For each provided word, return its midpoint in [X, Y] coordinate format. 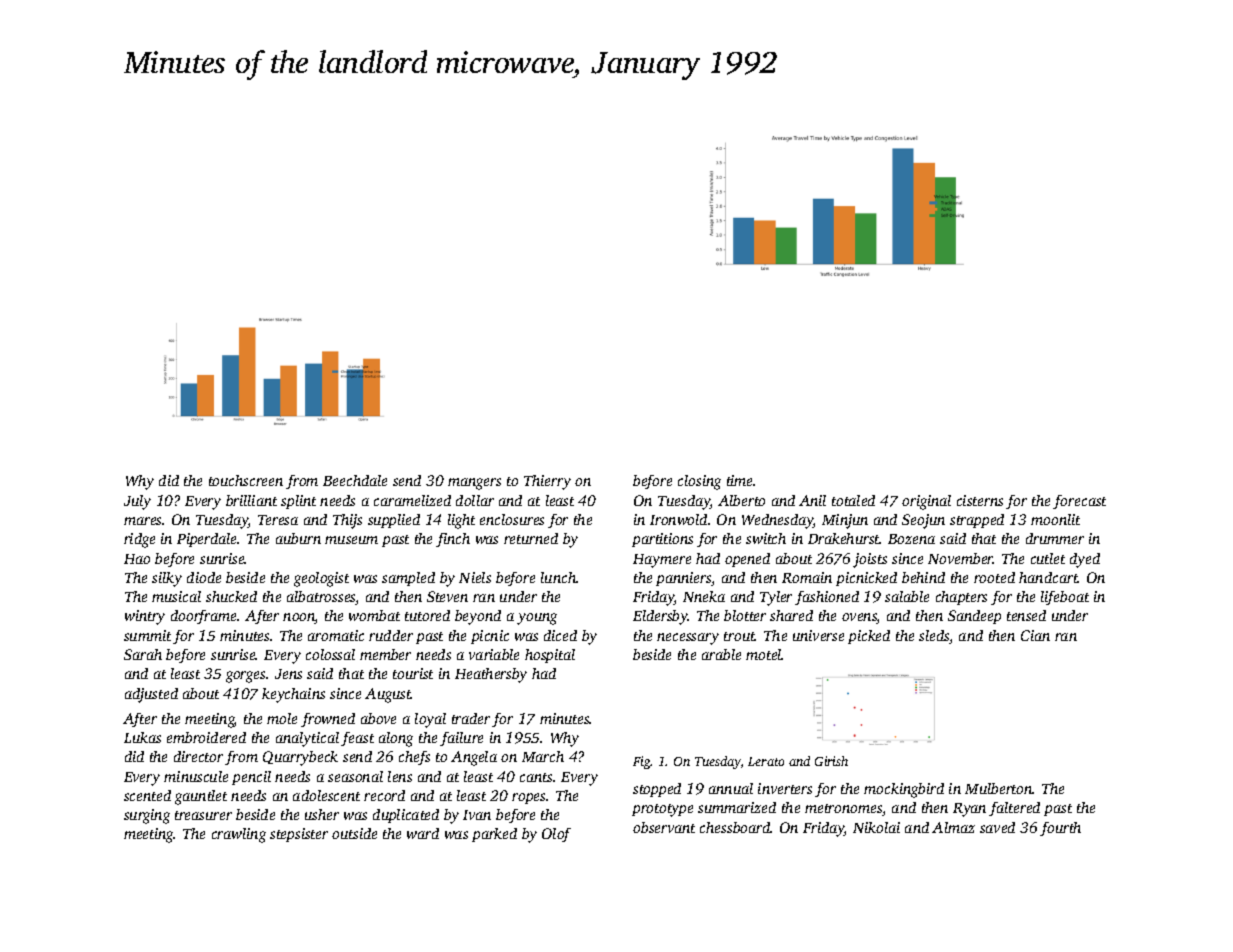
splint [298, 502]
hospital [550, 656]
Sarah [143, 654]
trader [471, 718]
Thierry [547, 482]
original [926, 502]
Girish [831, 761]
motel [764, 654]
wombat [374, 615]
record [384, 795]
